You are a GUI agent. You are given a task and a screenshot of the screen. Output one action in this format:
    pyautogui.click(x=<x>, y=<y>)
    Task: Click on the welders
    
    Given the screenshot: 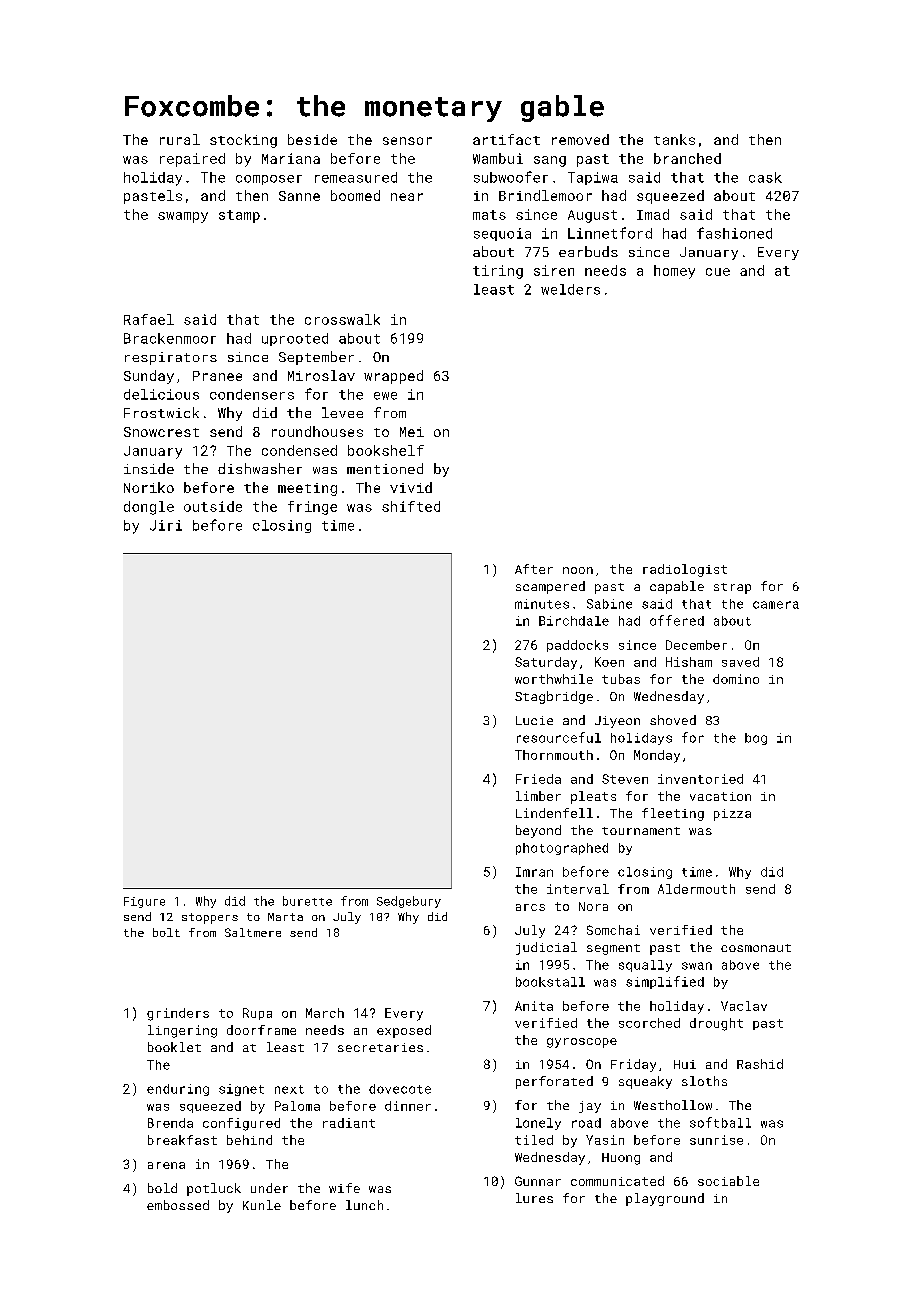 What is the action you would take?
    pyautogui.click(x=570, y=289)
